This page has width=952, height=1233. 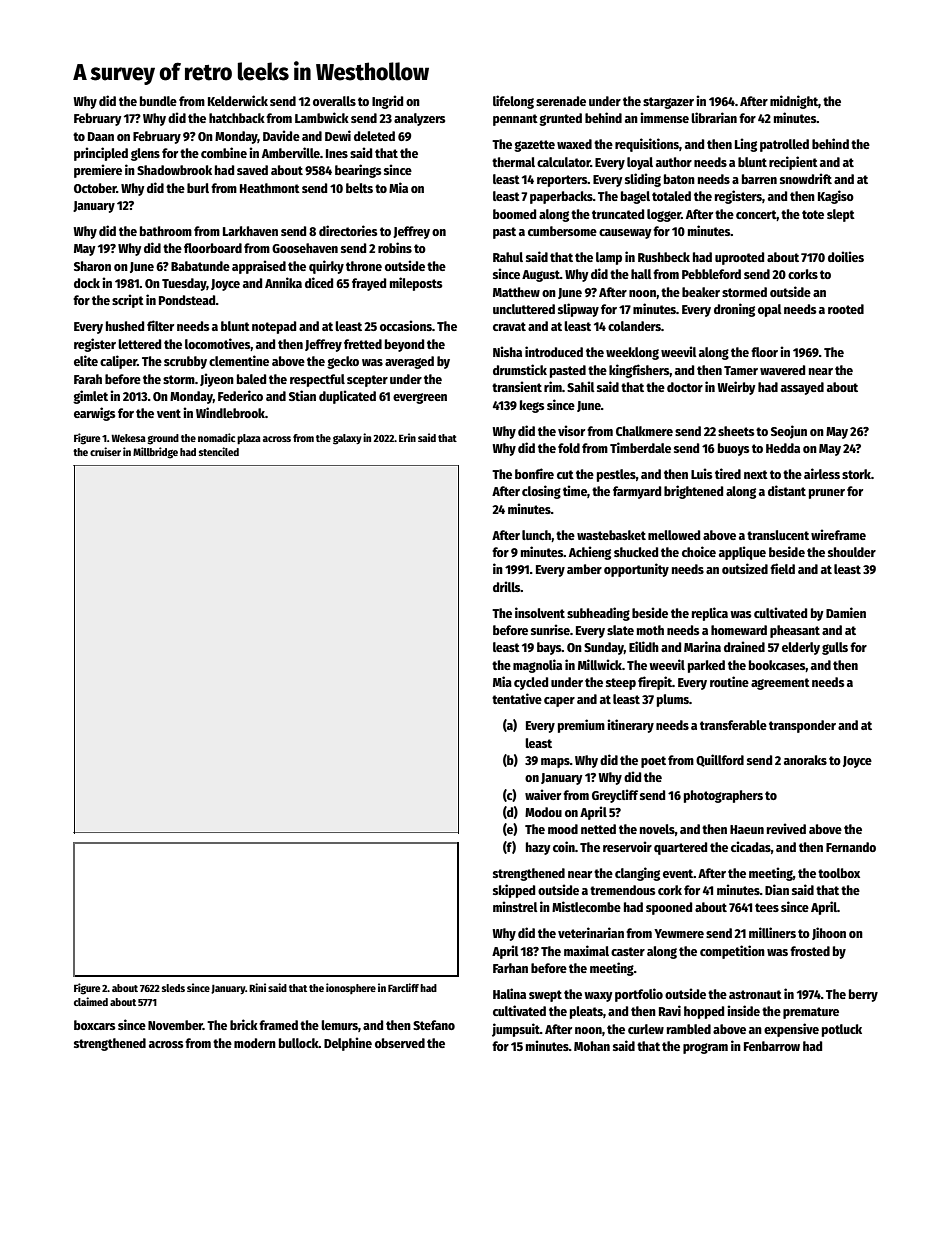 I want to click on Stian, so click(x=302, y=395).
